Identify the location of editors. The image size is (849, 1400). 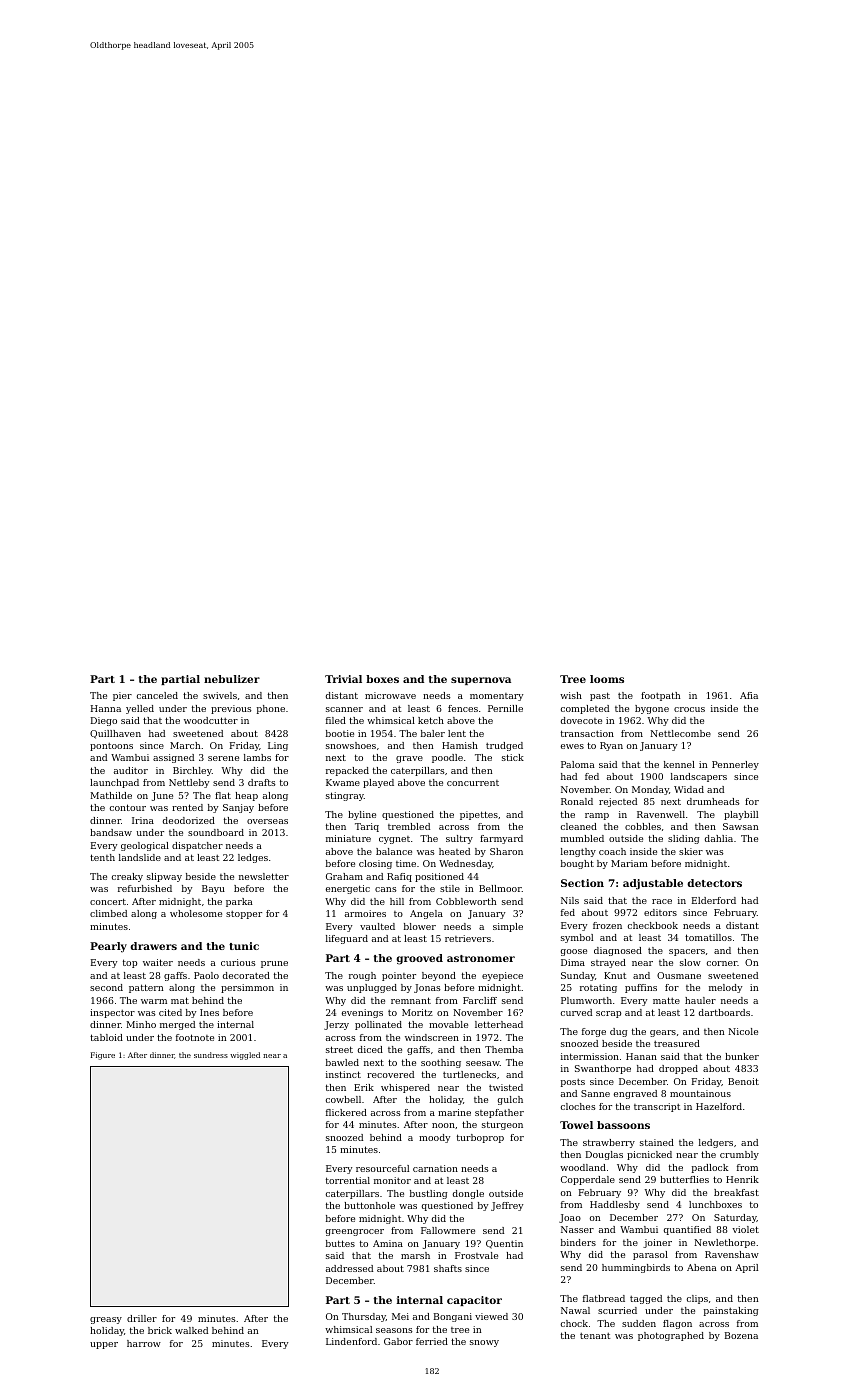
(660, 912).
